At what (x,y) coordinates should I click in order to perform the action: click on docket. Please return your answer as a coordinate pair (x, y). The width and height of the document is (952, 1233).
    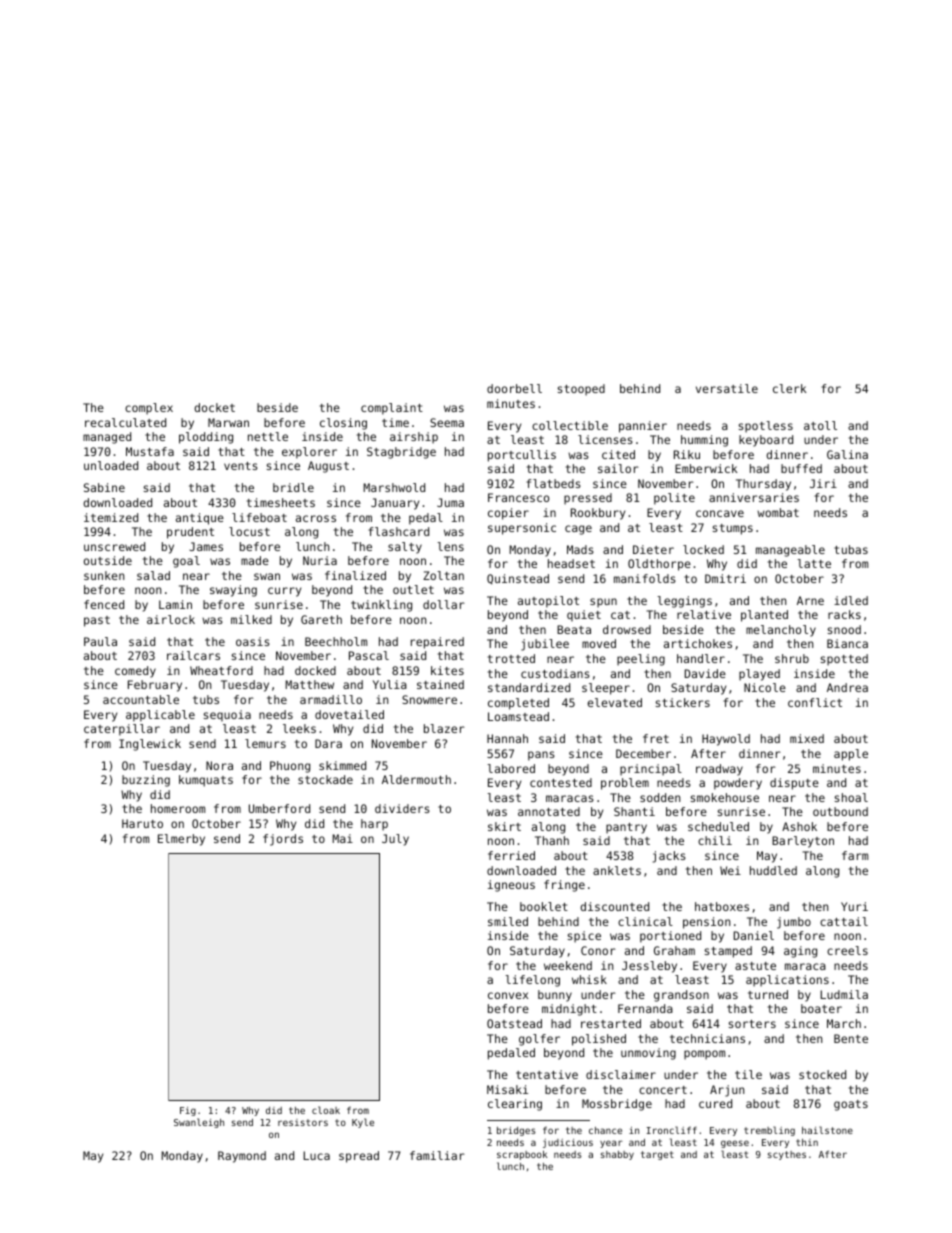
    Looking at the image, I should click on (214, 407).
